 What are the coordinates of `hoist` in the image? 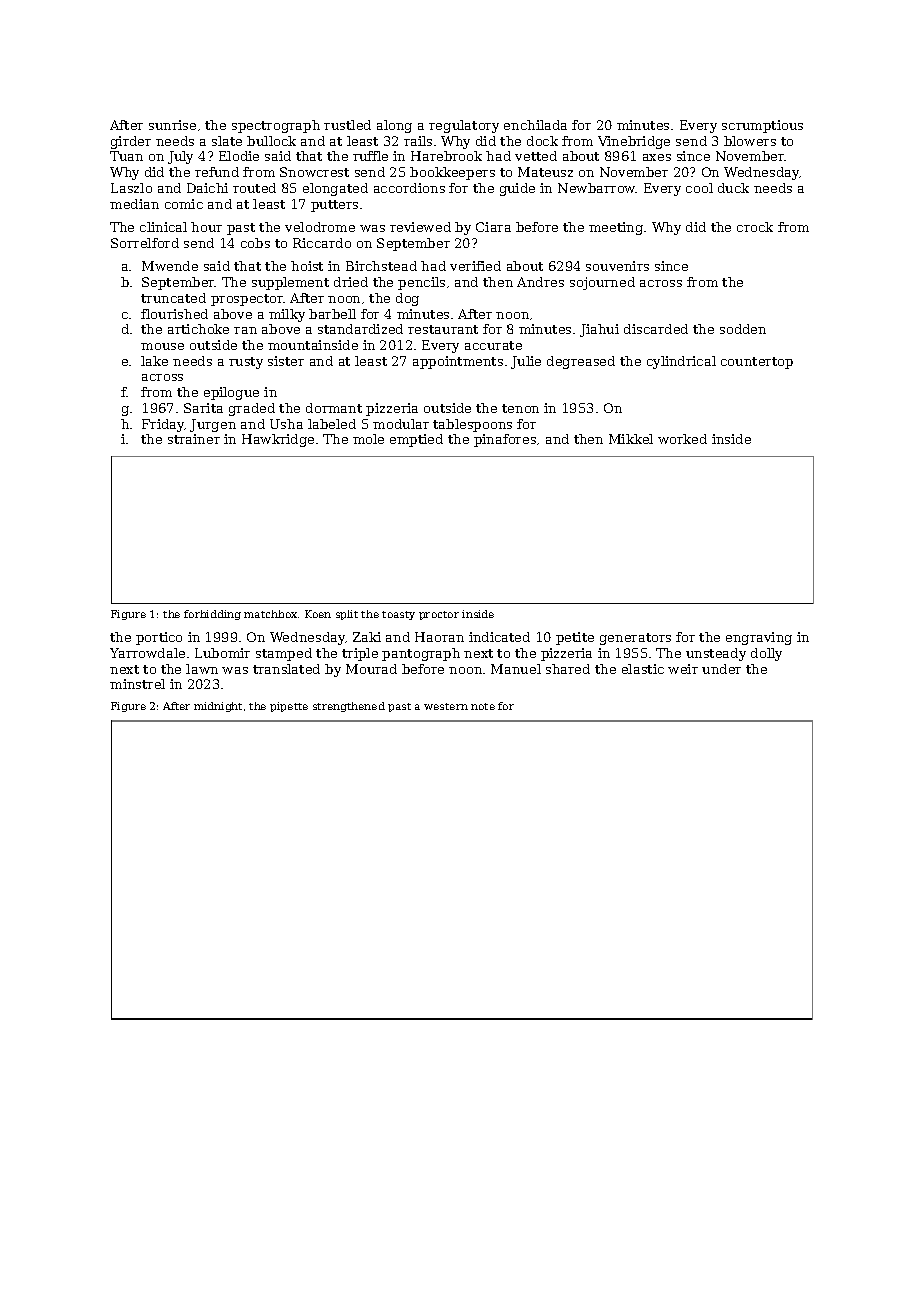 It's located at (307, 266).
